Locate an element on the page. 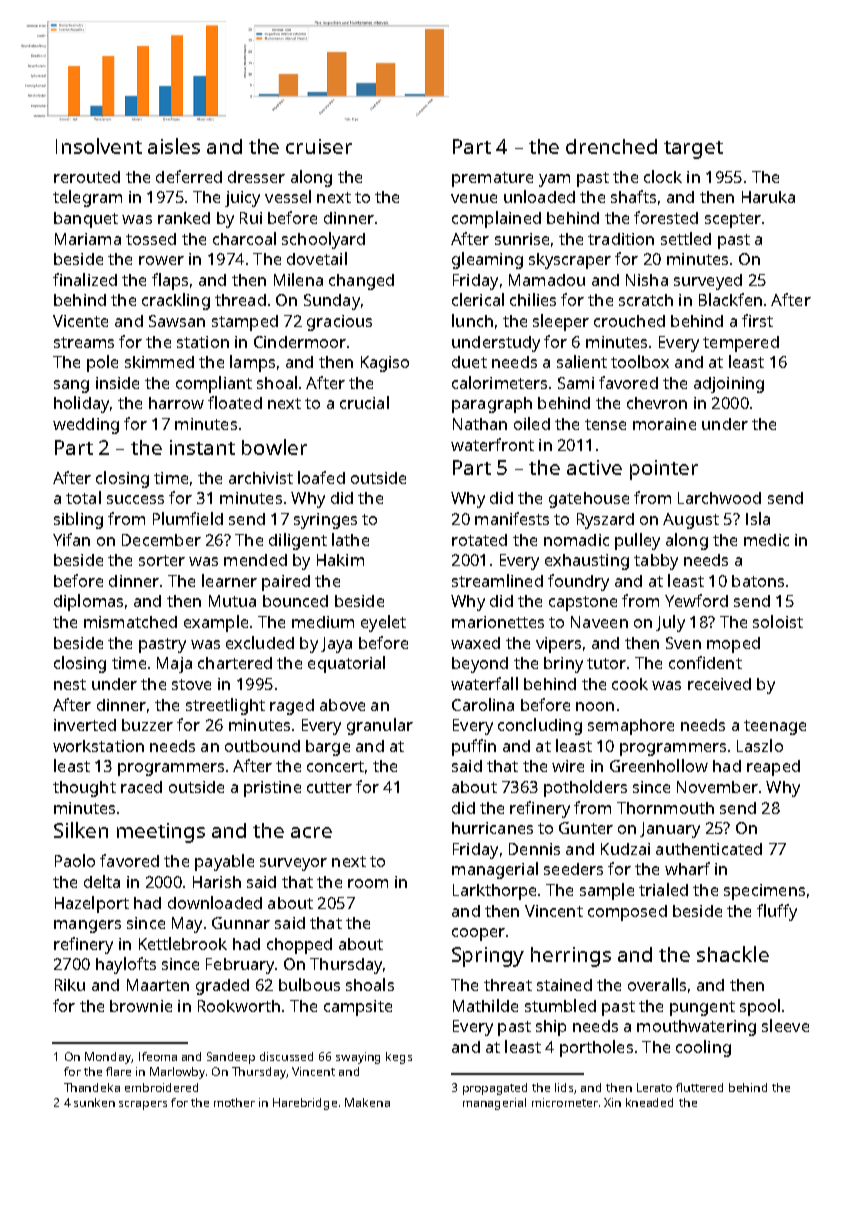 The image size is (865, 1227). teenage is located at coordinates (775, 727).
